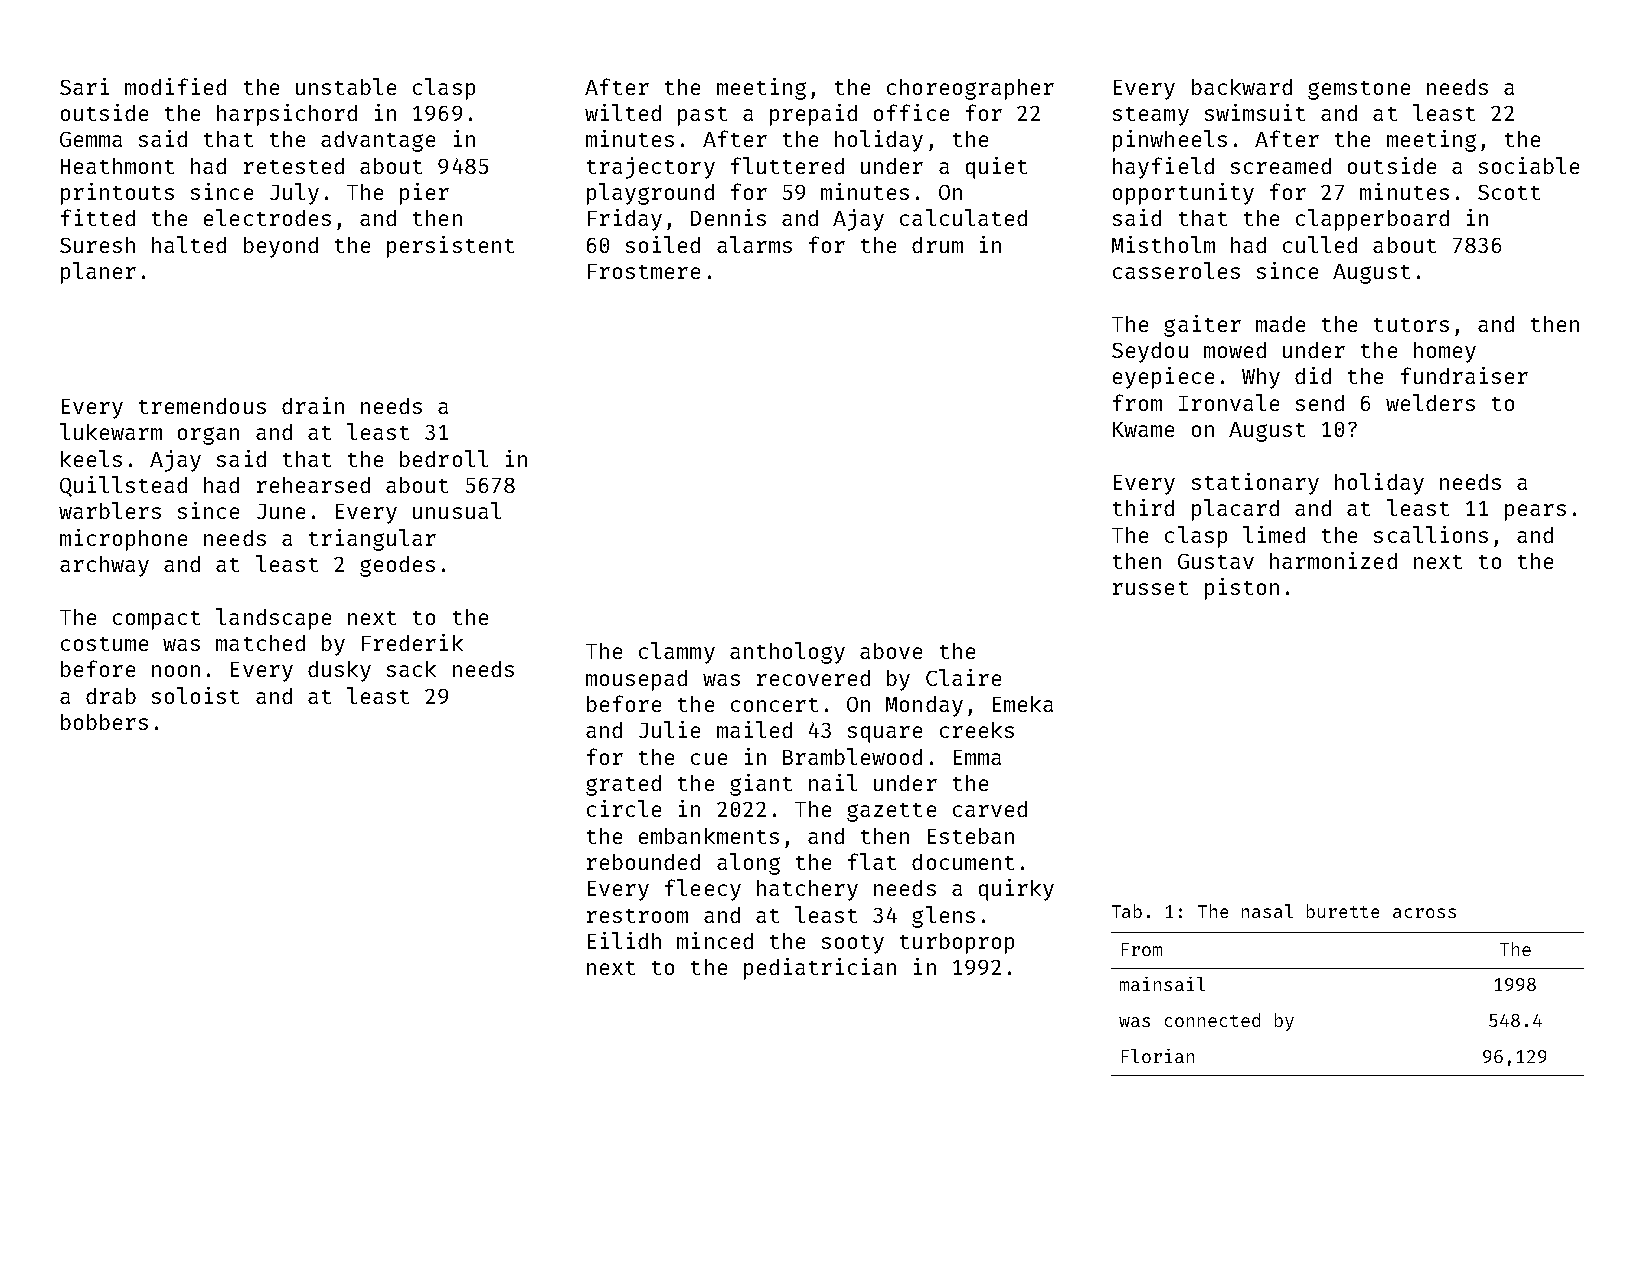 Image resolution: width=1642 pixels, height=1269 pixels. What do you see at coordinates (195, 695) in the screenshot?
I see `soloist` at bounding box center [195, 695].
